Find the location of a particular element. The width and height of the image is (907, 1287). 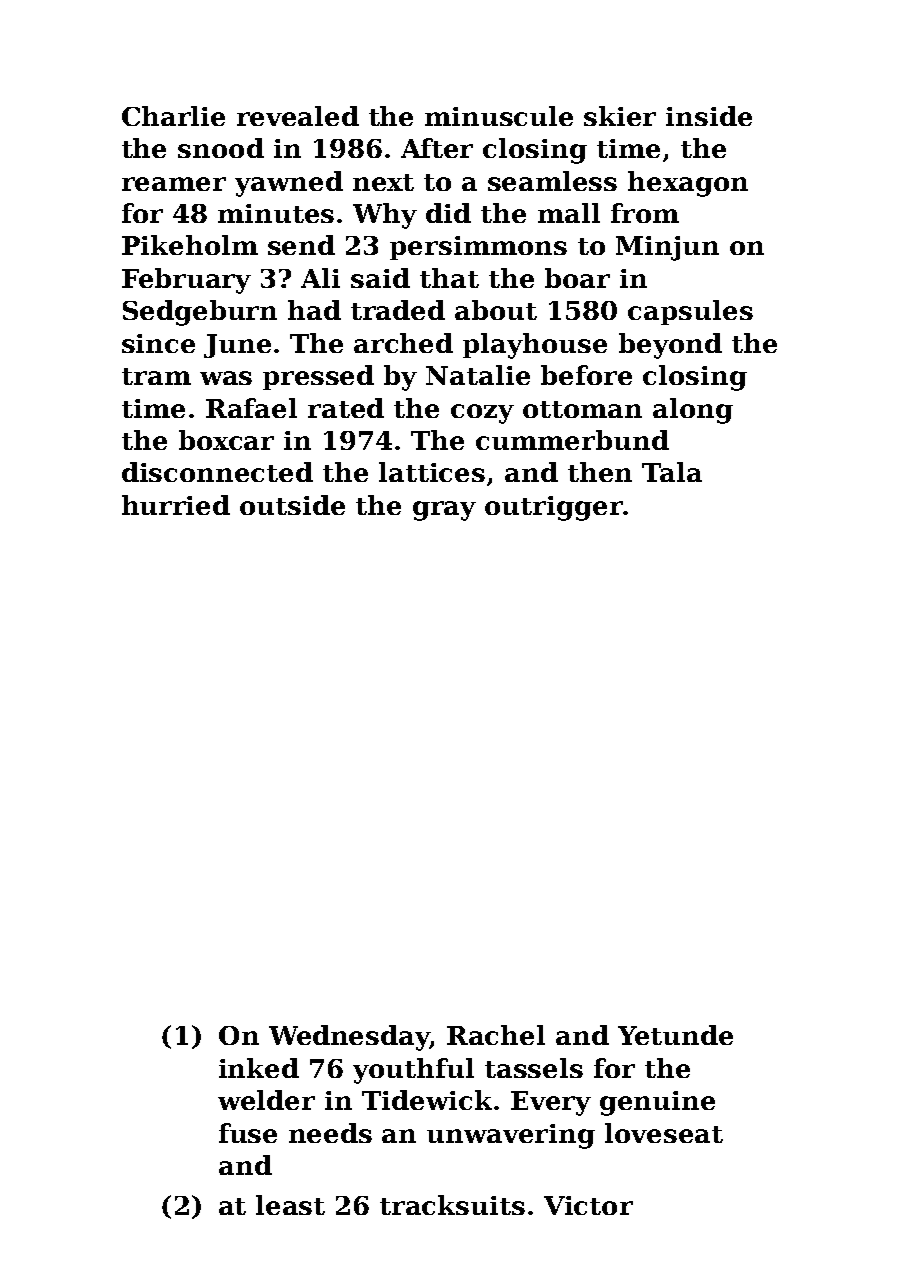

minuscule is located at coordinates (499, 116).
